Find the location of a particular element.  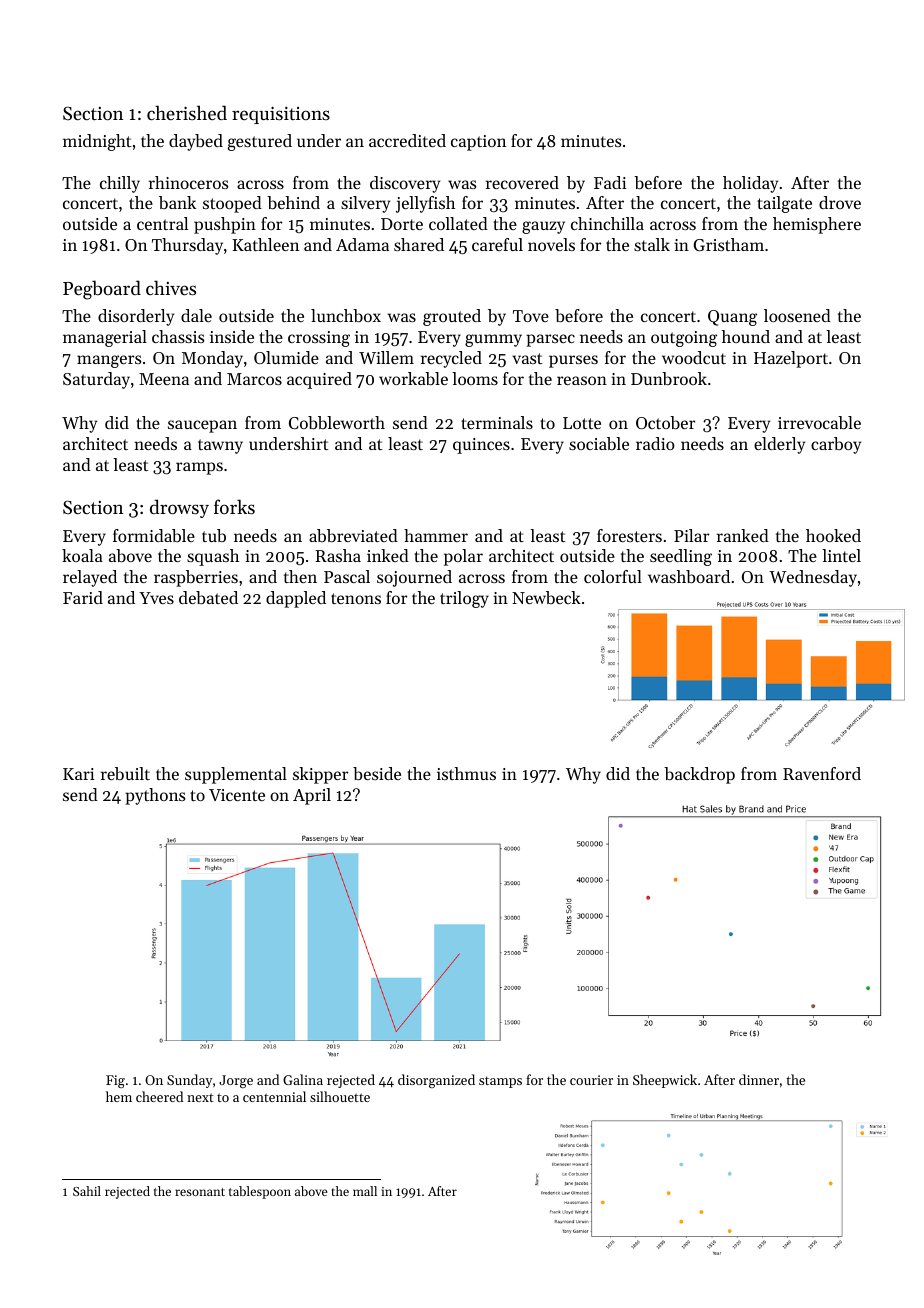

caption is located at coordinates (478, 143).
